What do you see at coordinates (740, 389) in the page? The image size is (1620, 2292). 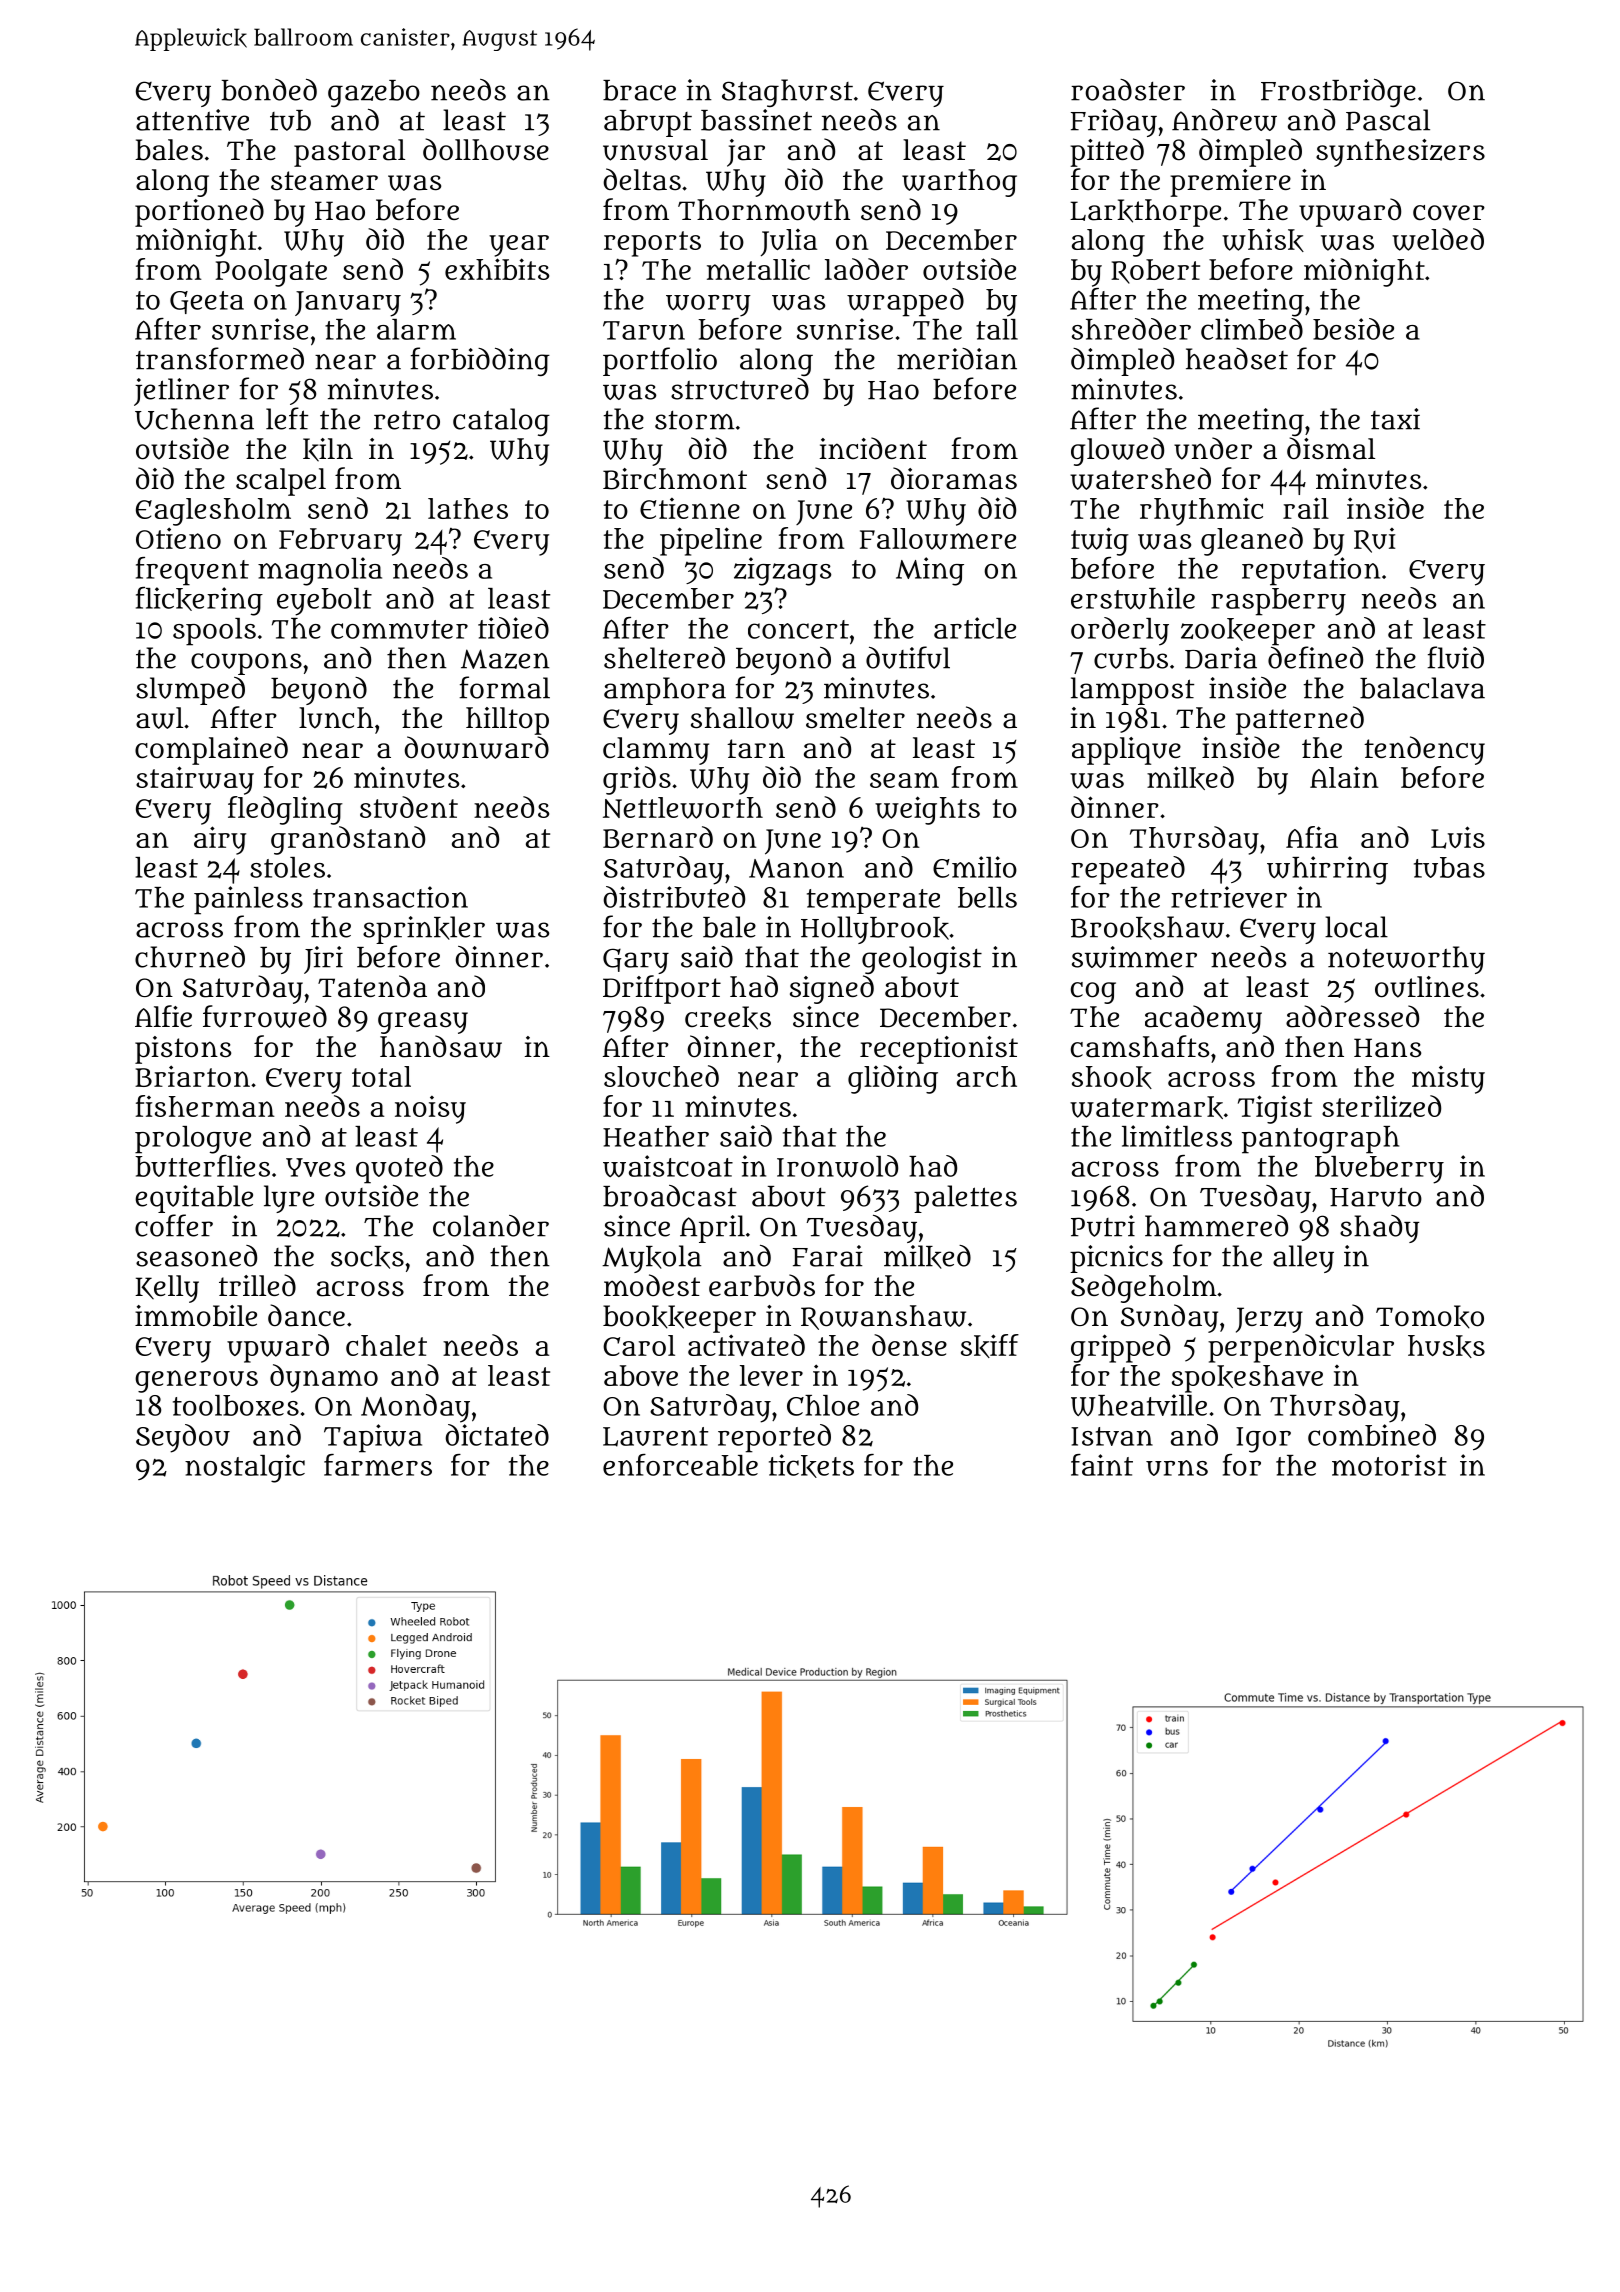 I see `structured` at bounding box center [740, 389].
